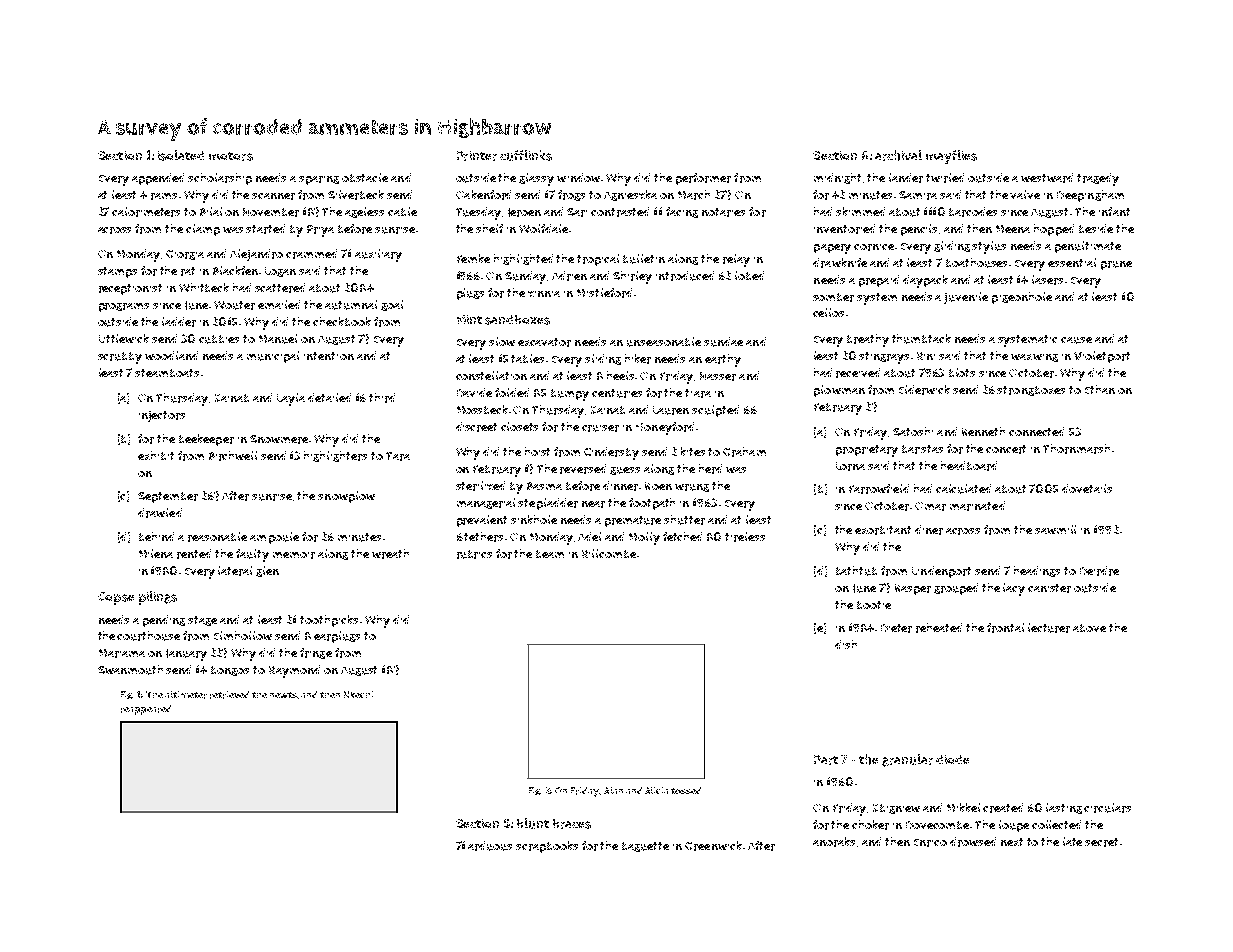 The width and height of the image is (1233, 952). I want to click on above, so click(1089, 628).
